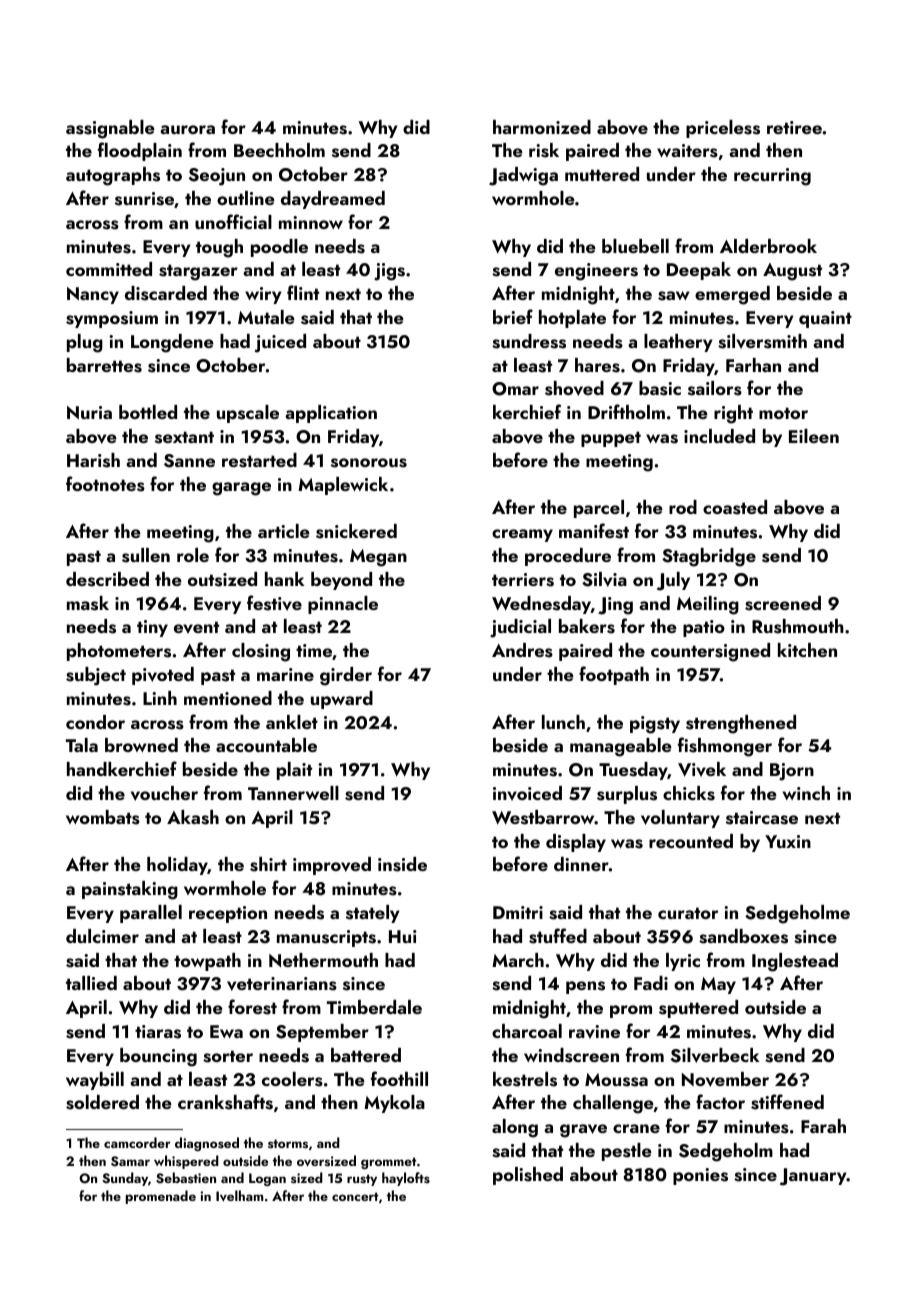  I want to click on towpath, so click(207, 962).
